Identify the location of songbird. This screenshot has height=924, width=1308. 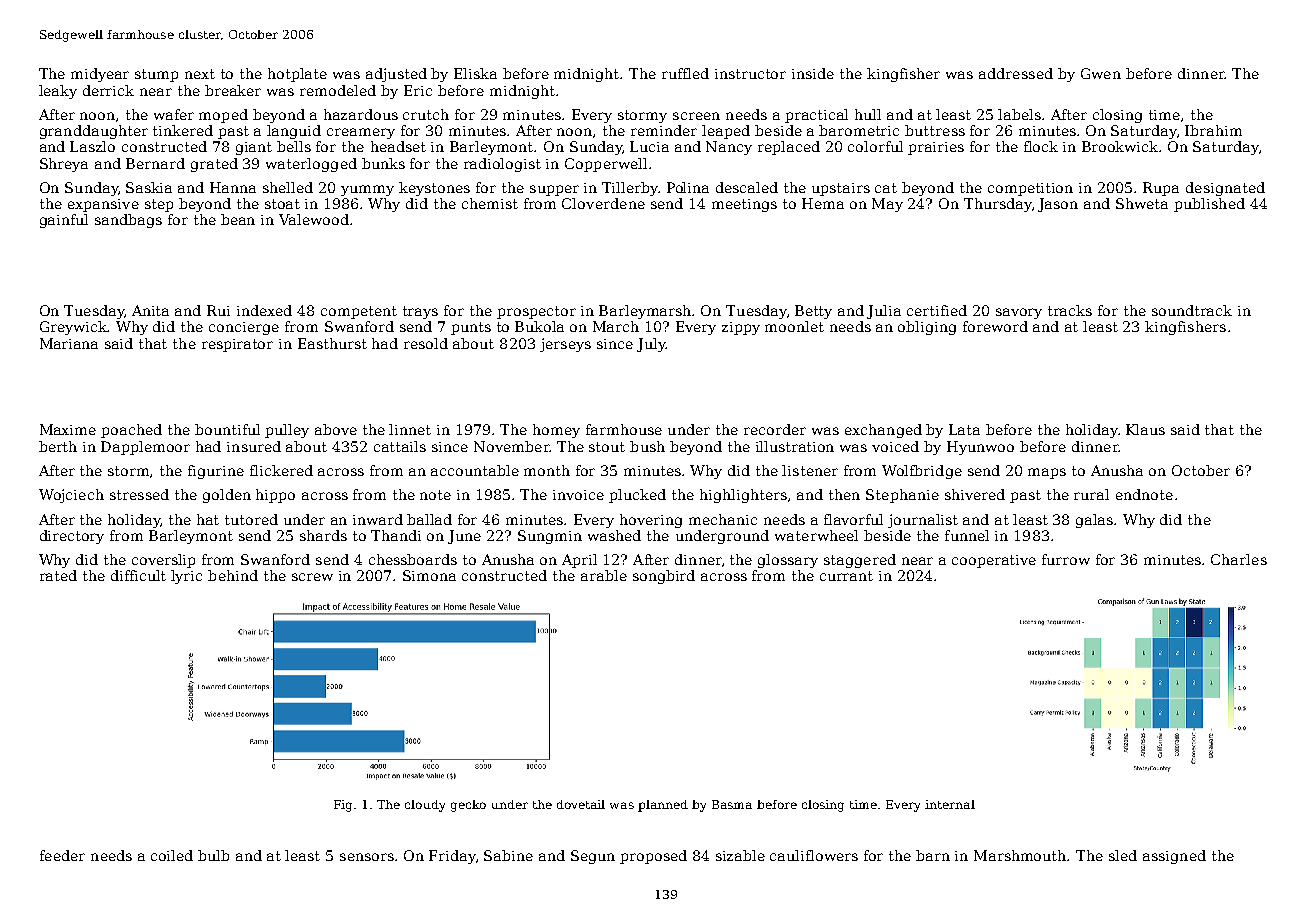
(664, 577).
